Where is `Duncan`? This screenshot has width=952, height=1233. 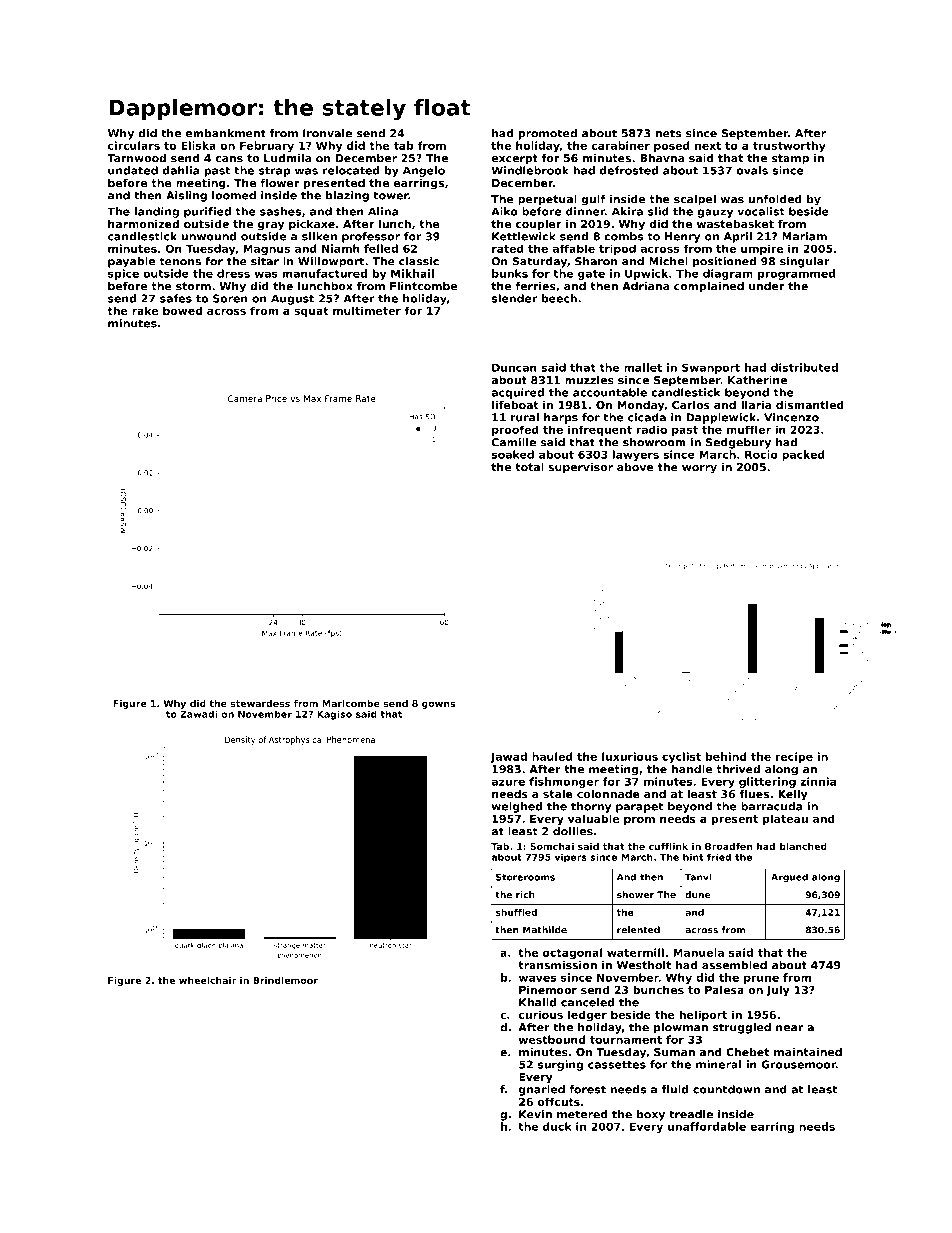
Duncan is located at coordinates (514, 367).
